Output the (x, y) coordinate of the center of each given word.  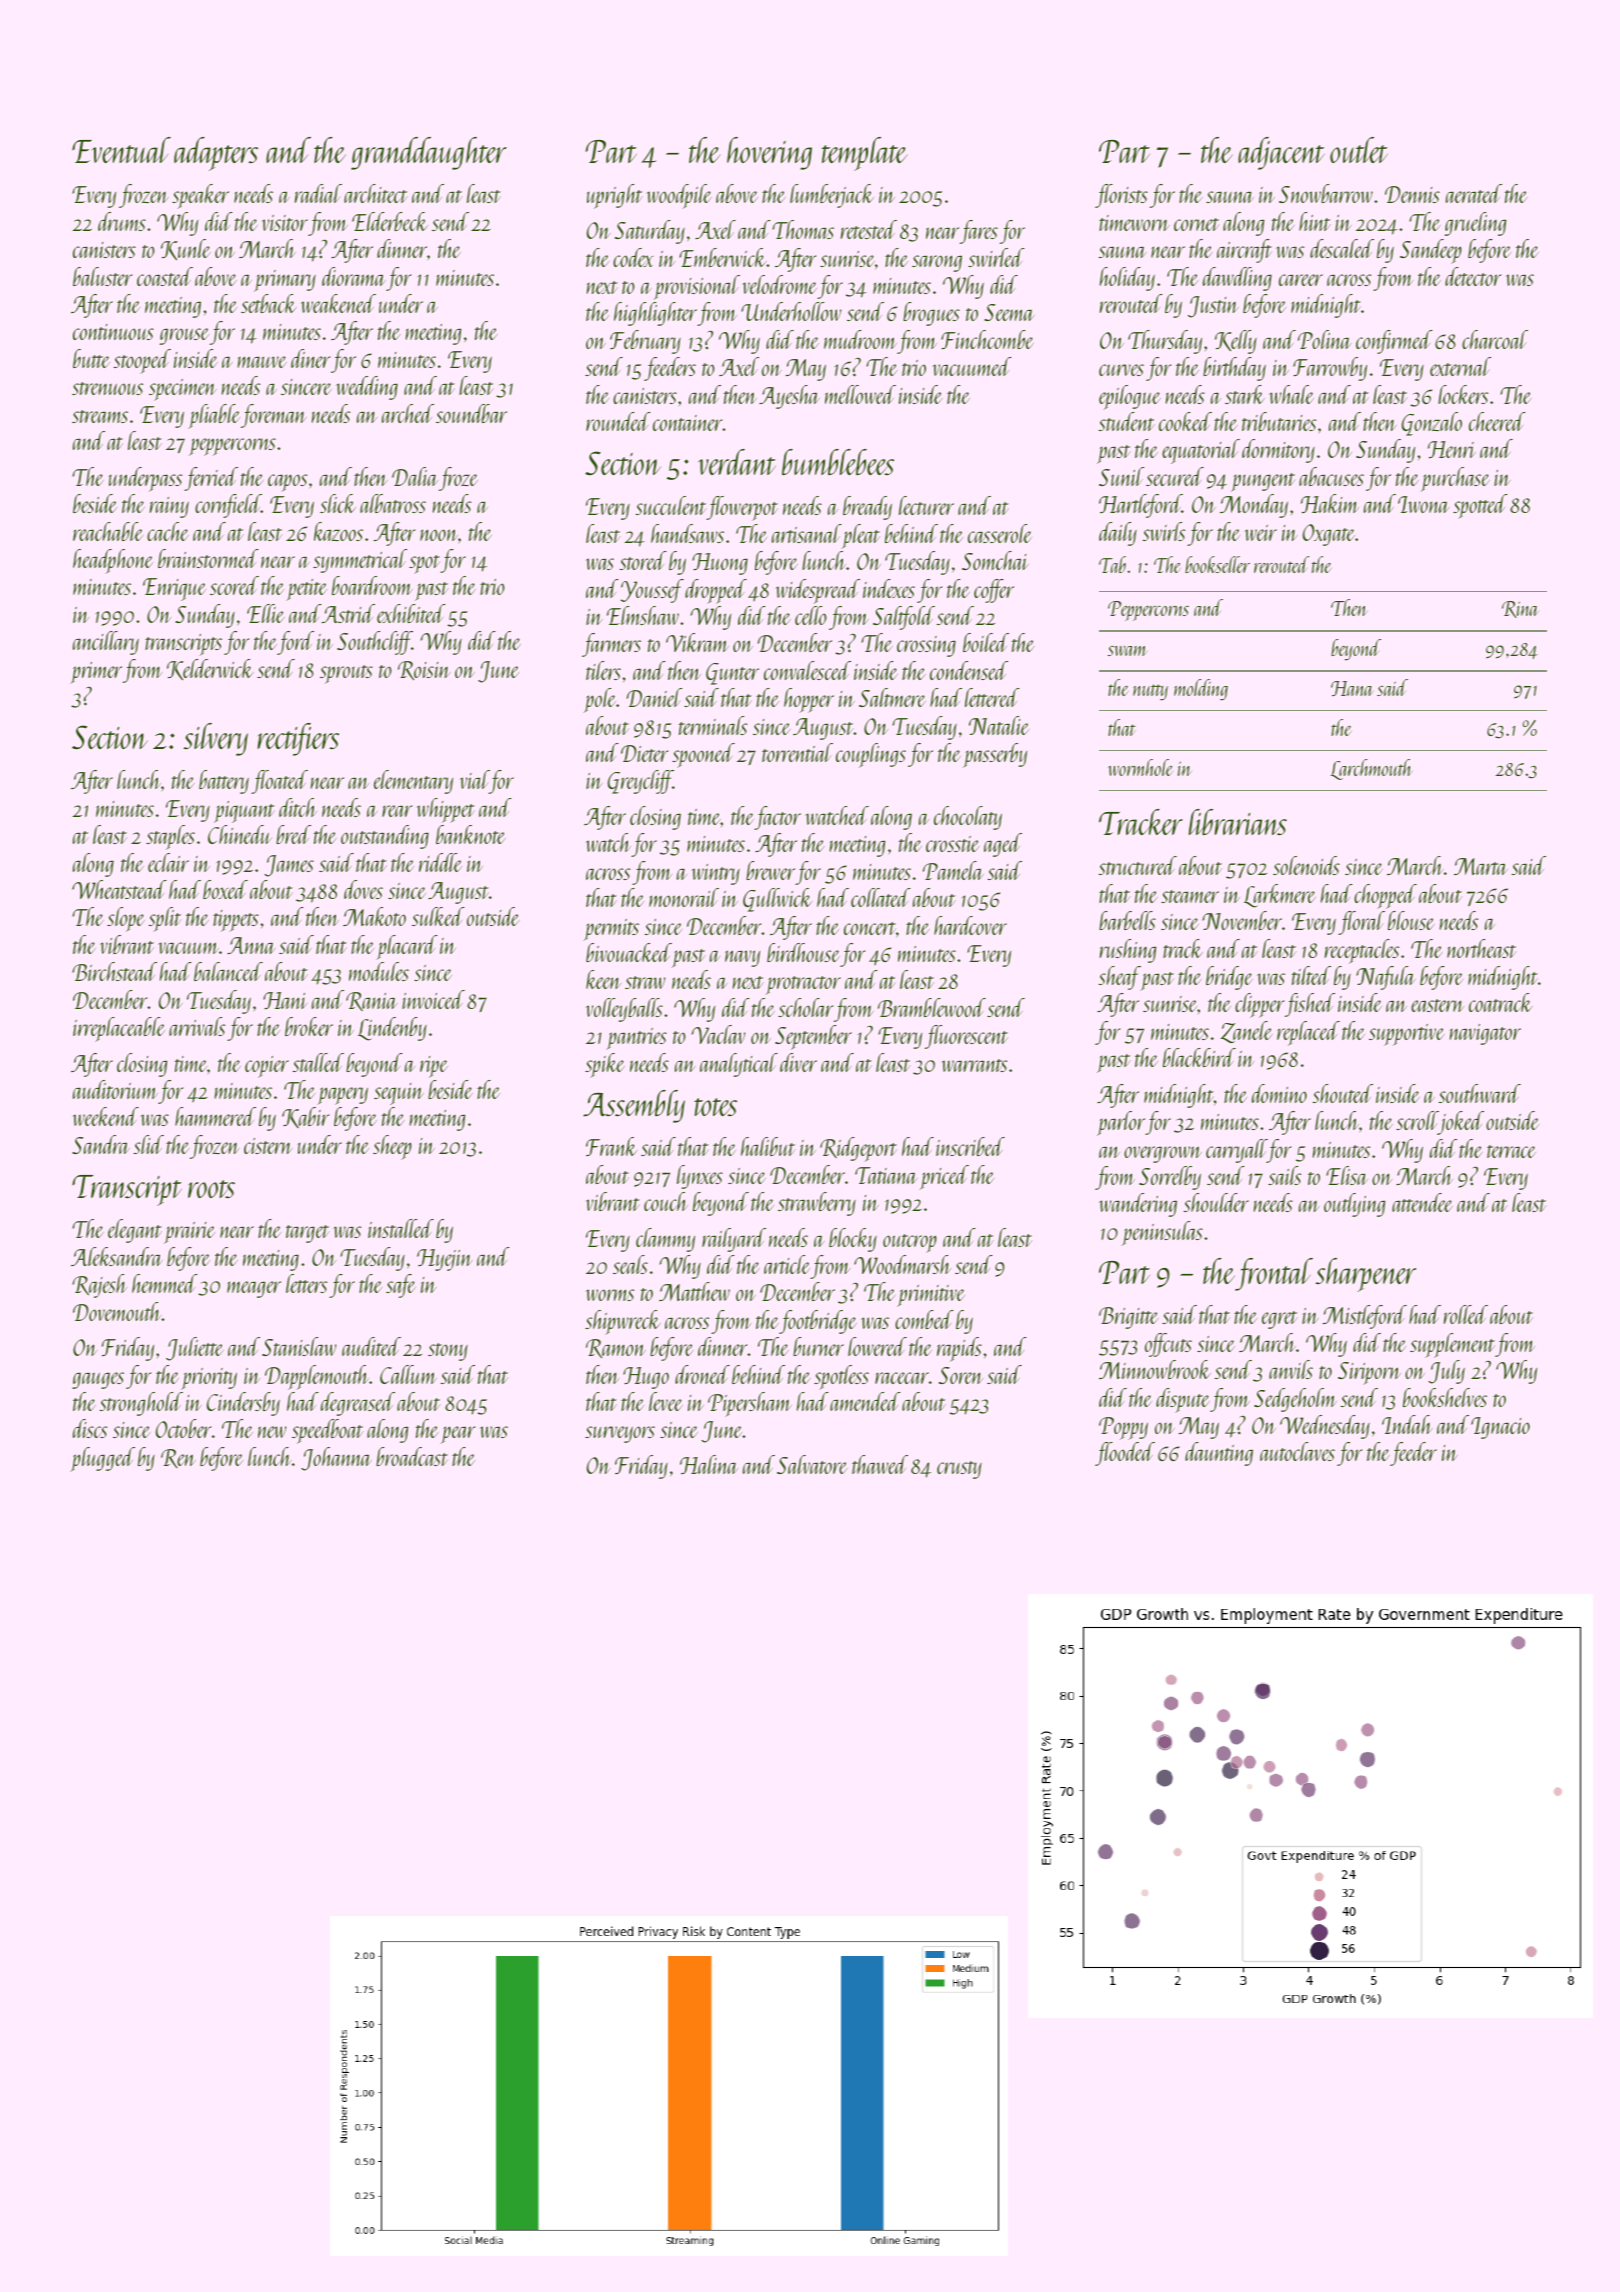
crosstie (952, 844)
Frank (611, 1146)
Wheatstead (119, 889)
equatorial (1201, 451)
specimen (183, 390)
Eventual (121, 150)
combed (924, 1319)
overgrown (1163, 1154)
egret (1280, 1320)
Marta (1481, 866)
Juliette (194, 1349)
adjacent (1281, 153)
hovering (769, 153)
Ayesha (789, 397)
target (307, 1234)
